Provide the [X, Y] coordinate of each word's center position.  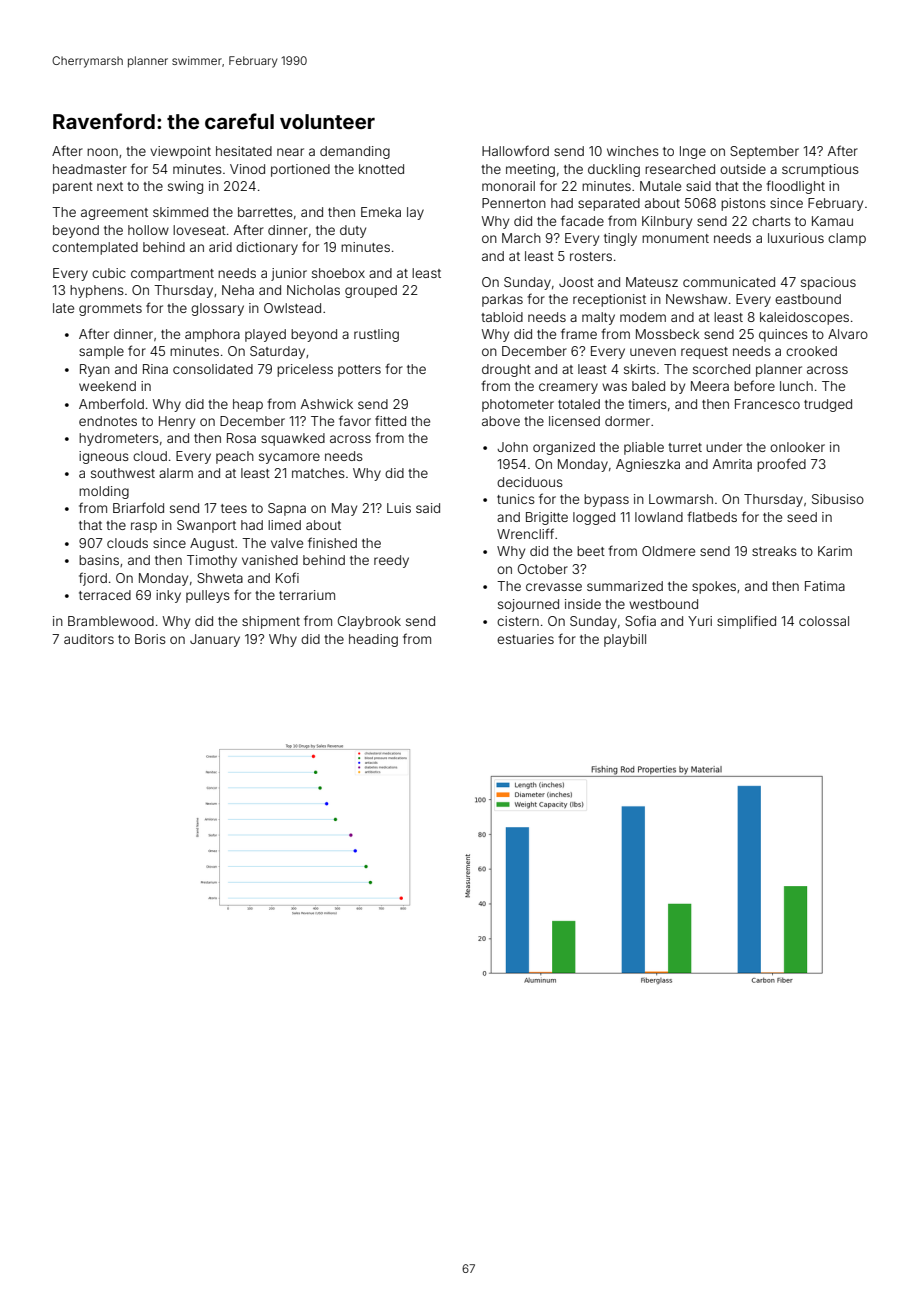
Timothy [212, 561]
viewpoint [180, 152]
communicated [729, 282]
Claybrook [369, 622]
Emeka [381, 212]
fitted [390, 420]
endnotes [108, 421]
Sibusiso [838, 499]
